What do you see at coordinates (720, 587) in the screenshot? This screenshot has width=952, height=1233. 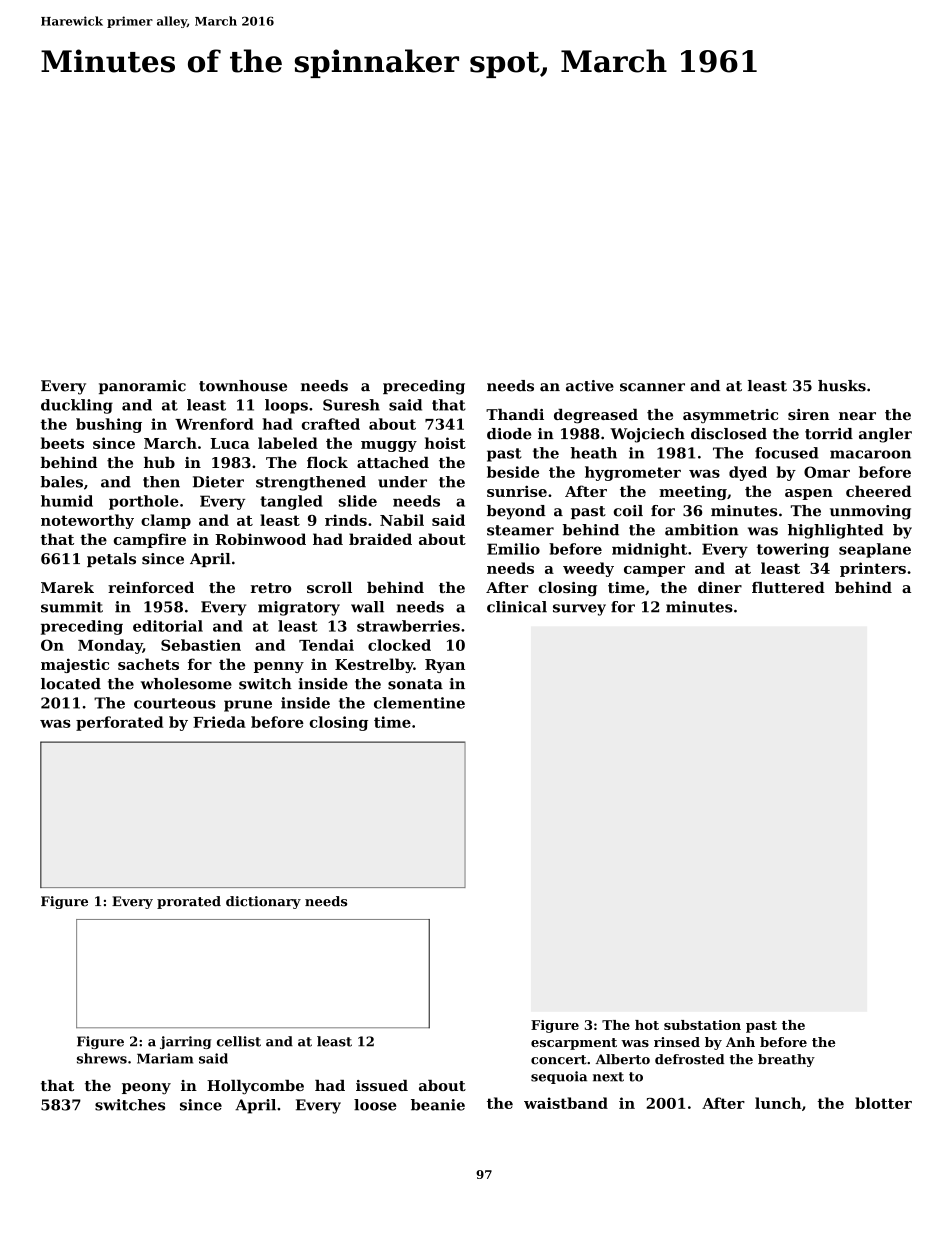 I see `diner` at bounding box center [720, 587].
